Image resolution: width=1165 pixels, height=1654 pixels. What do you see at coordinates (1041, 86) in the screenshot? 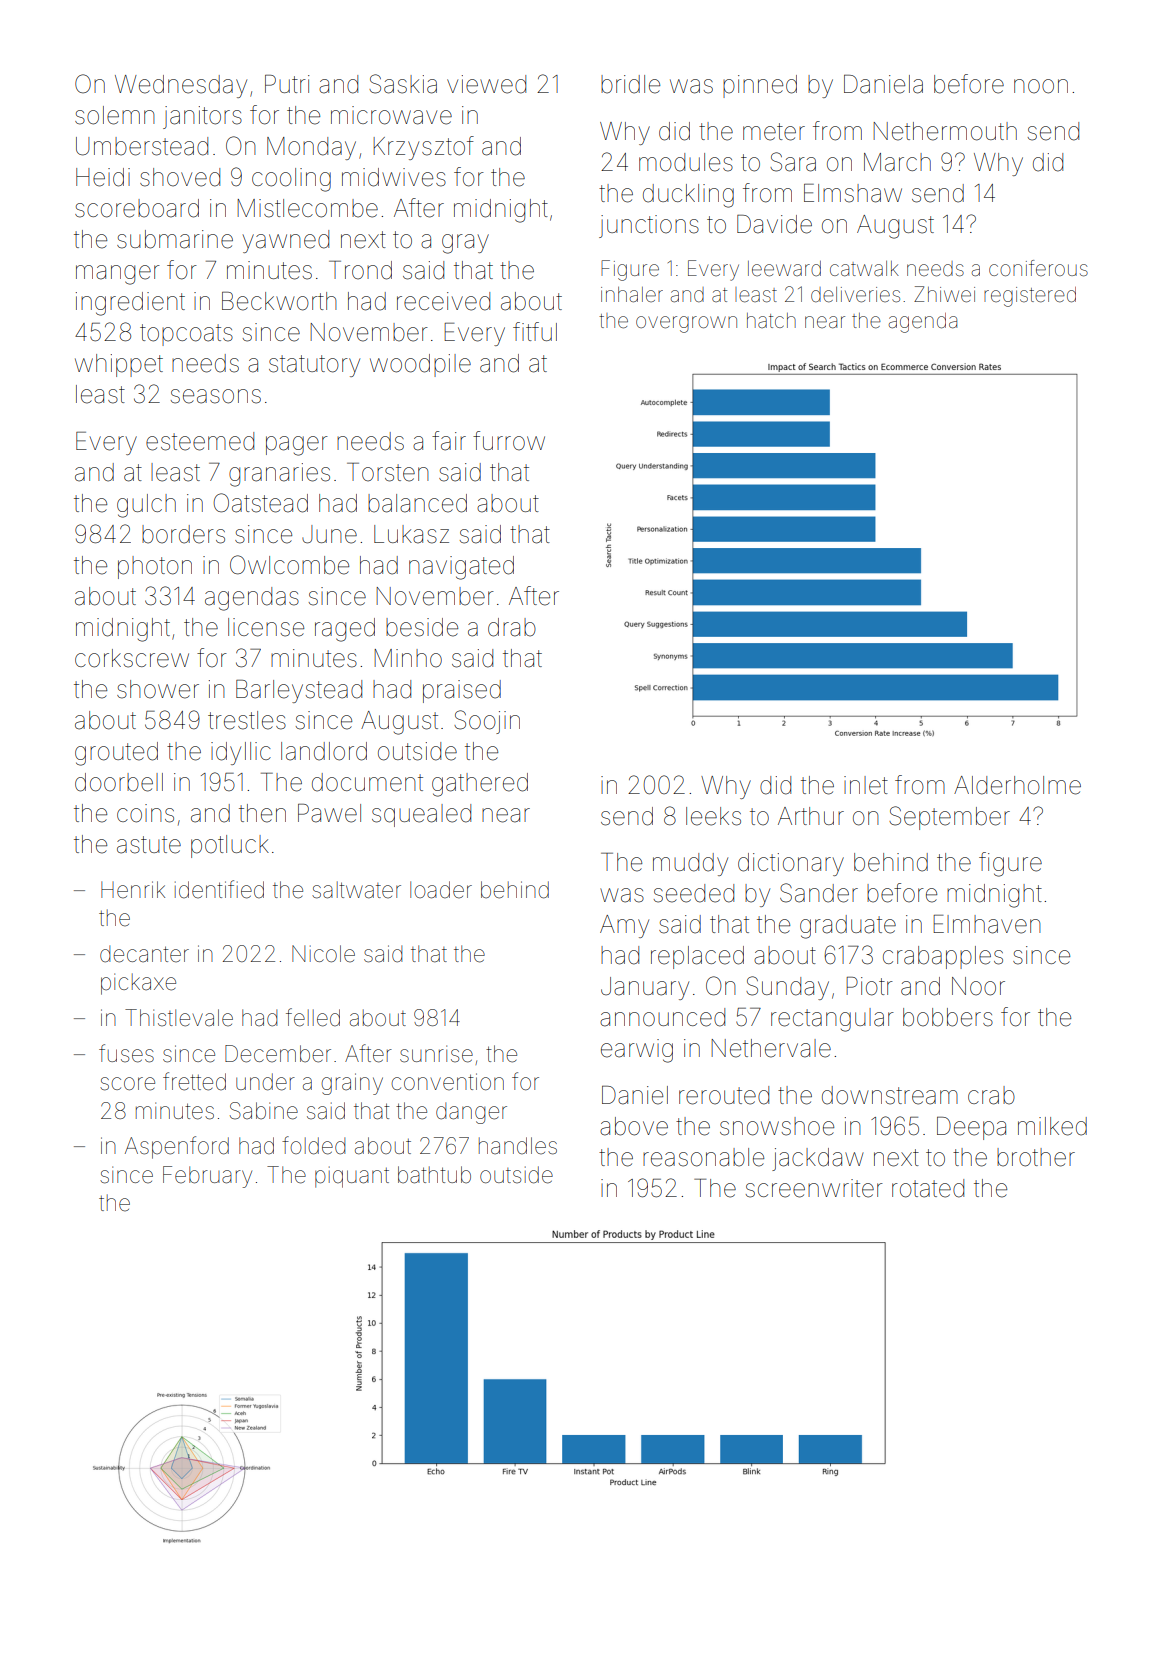
I see `noon` at bounding box center [1041, 86].
